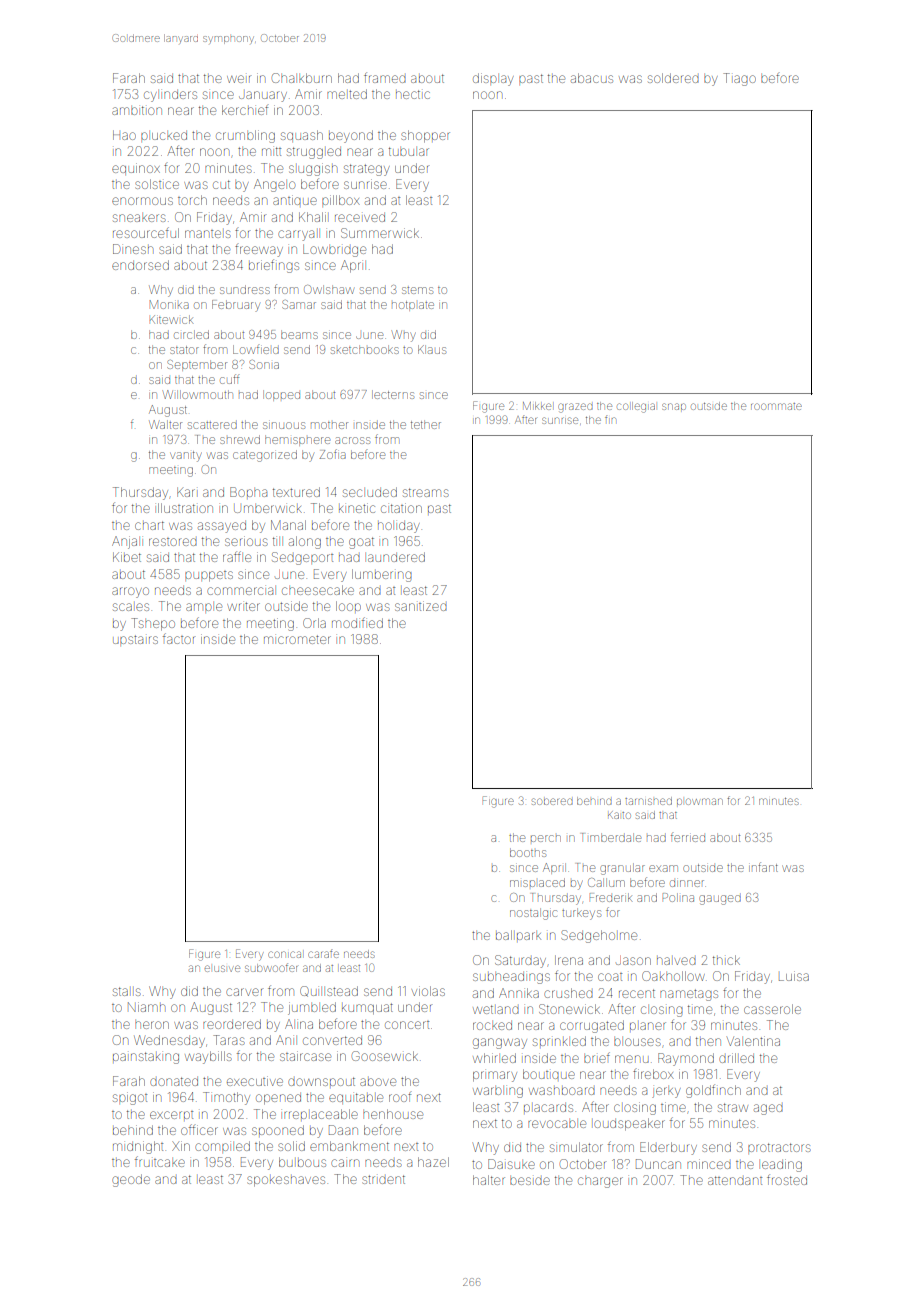 The image size is (924, 1308). Describe the element at coordinates (385, 1056) in the screenshot. I see `Goosewick` at that location.
